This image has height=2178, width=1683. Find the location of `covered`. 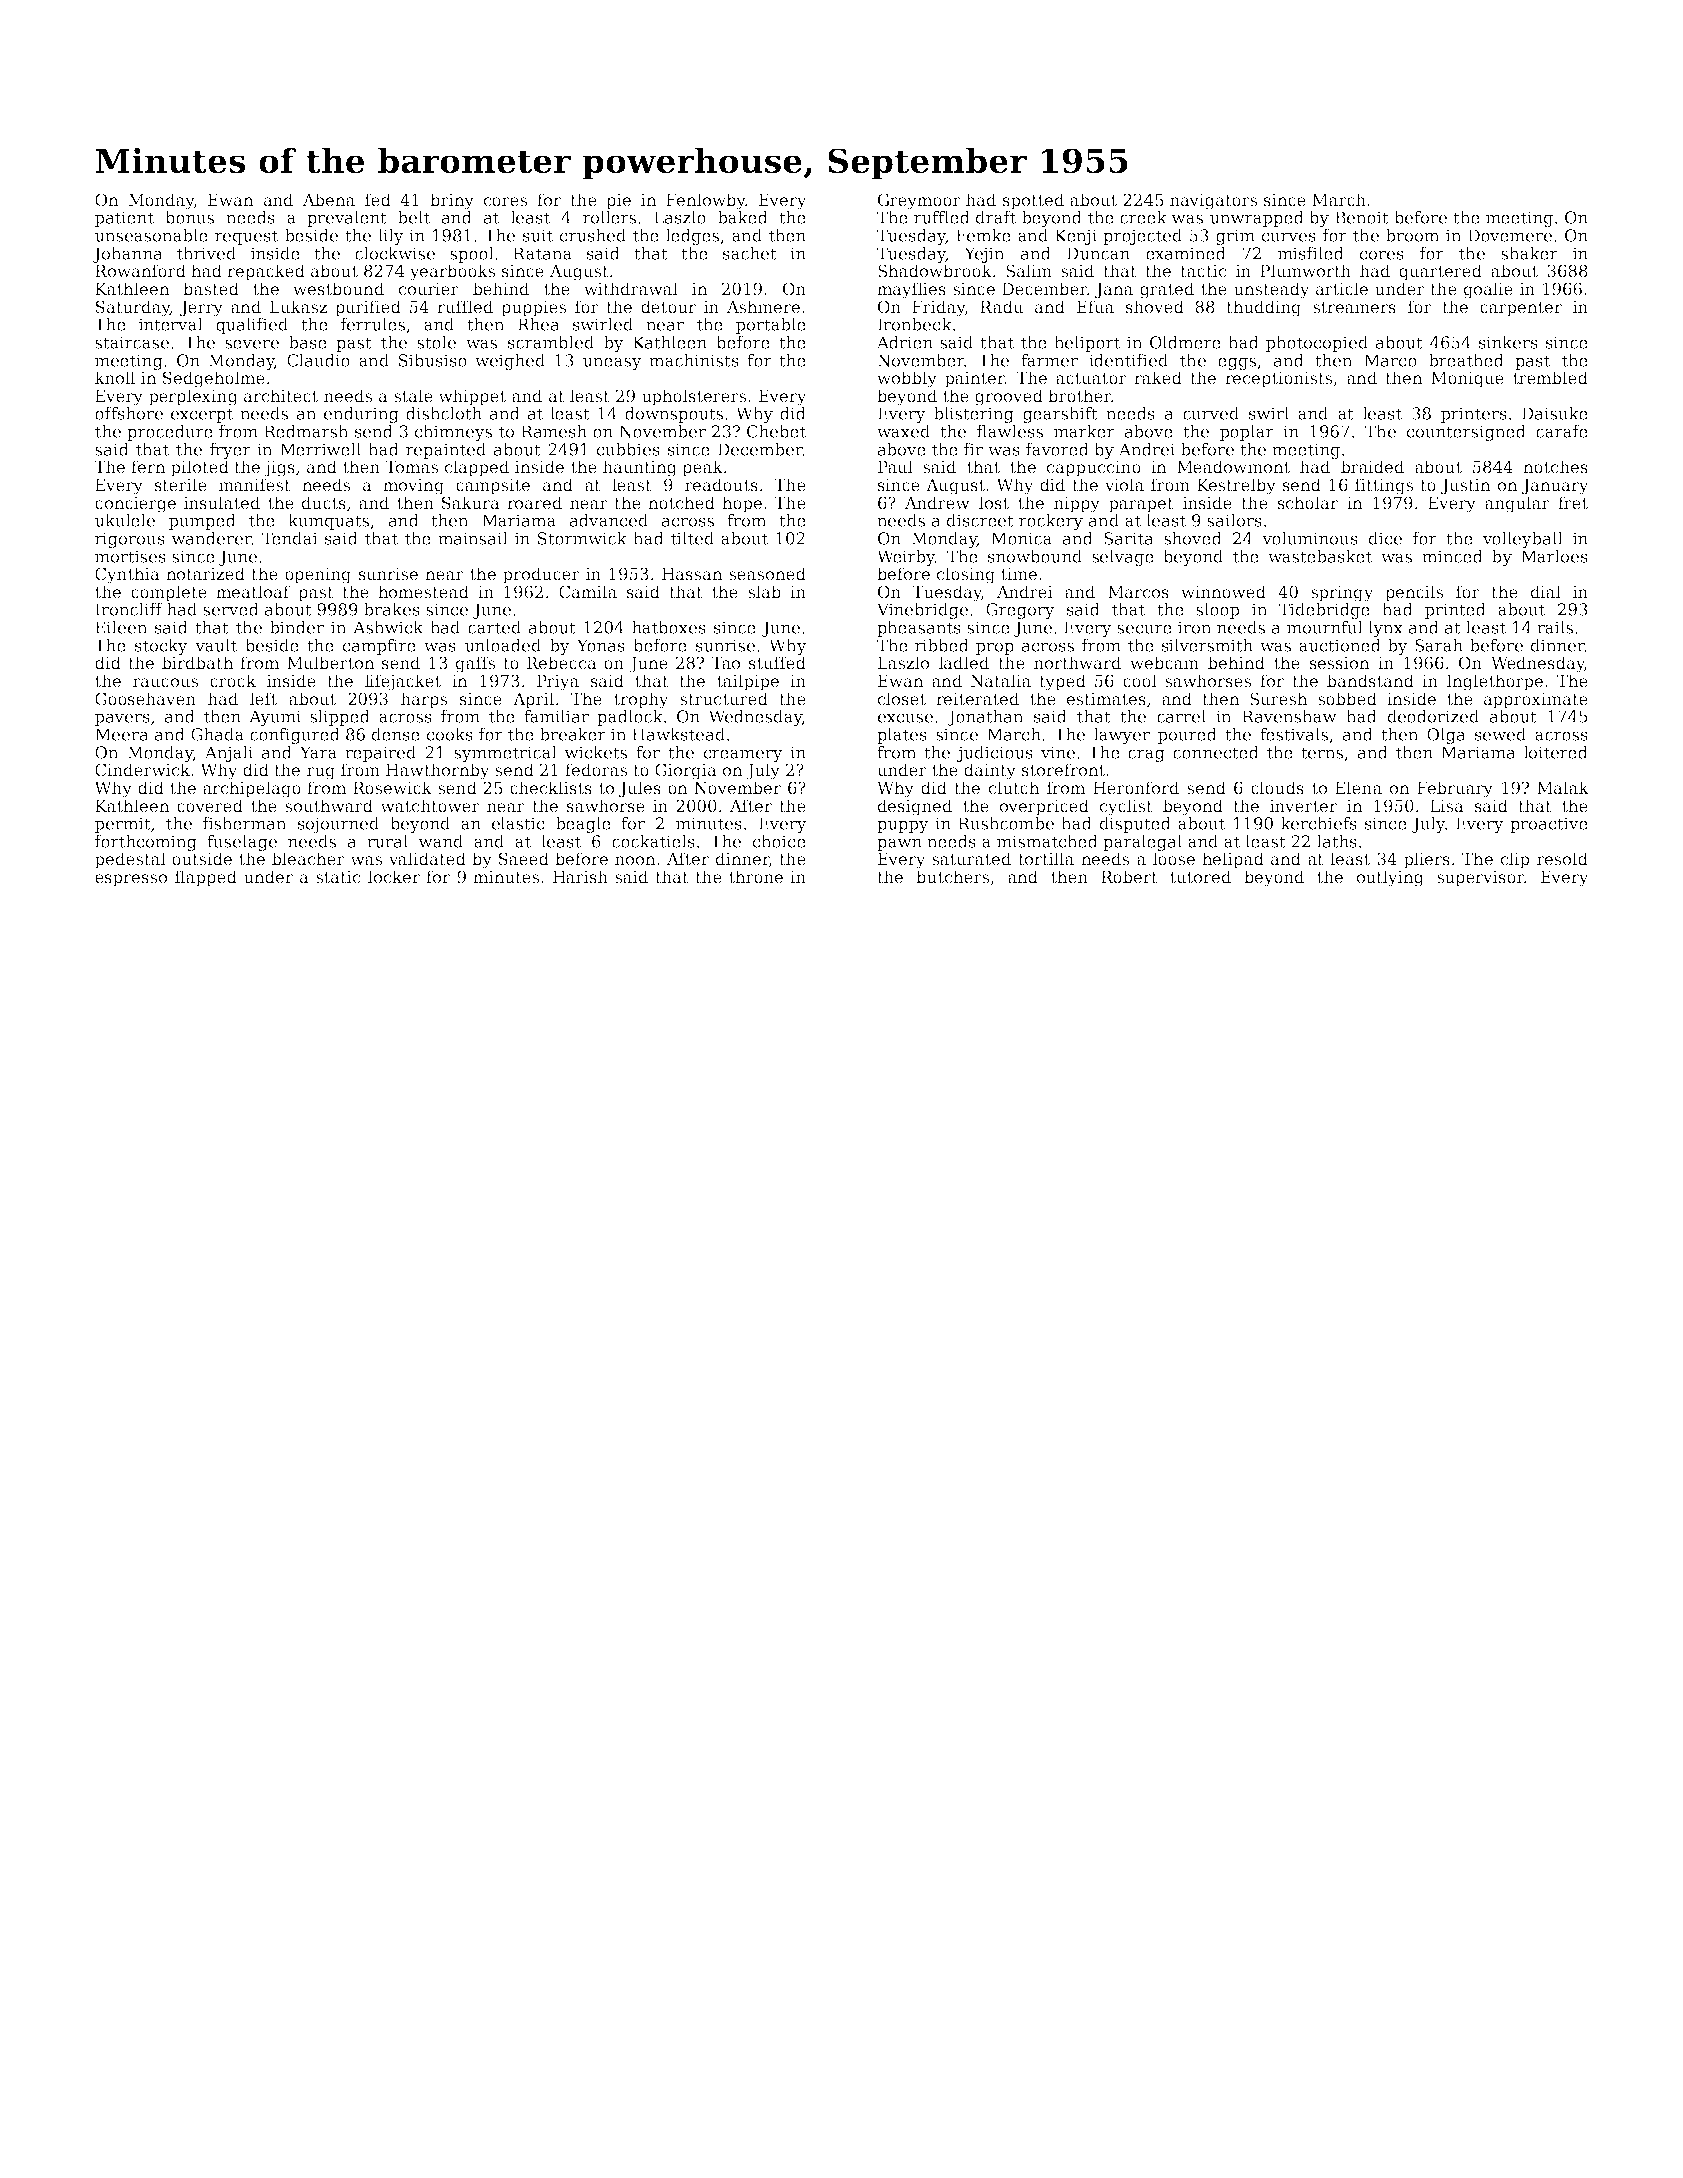

covered is located at coordinates (210, 806).
